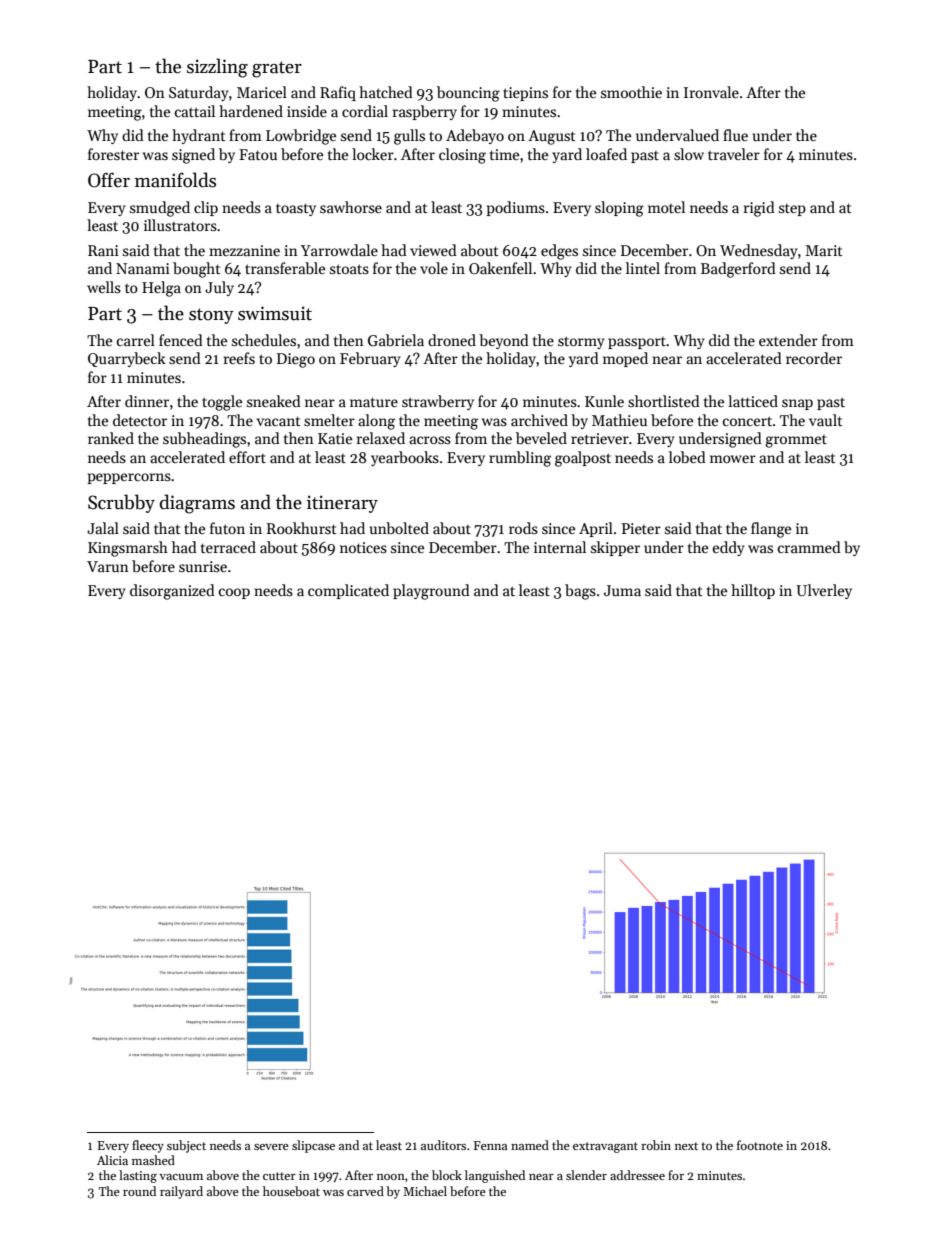 The image size is (952, 1233). I want to click on crammed, so click(809, 547).
